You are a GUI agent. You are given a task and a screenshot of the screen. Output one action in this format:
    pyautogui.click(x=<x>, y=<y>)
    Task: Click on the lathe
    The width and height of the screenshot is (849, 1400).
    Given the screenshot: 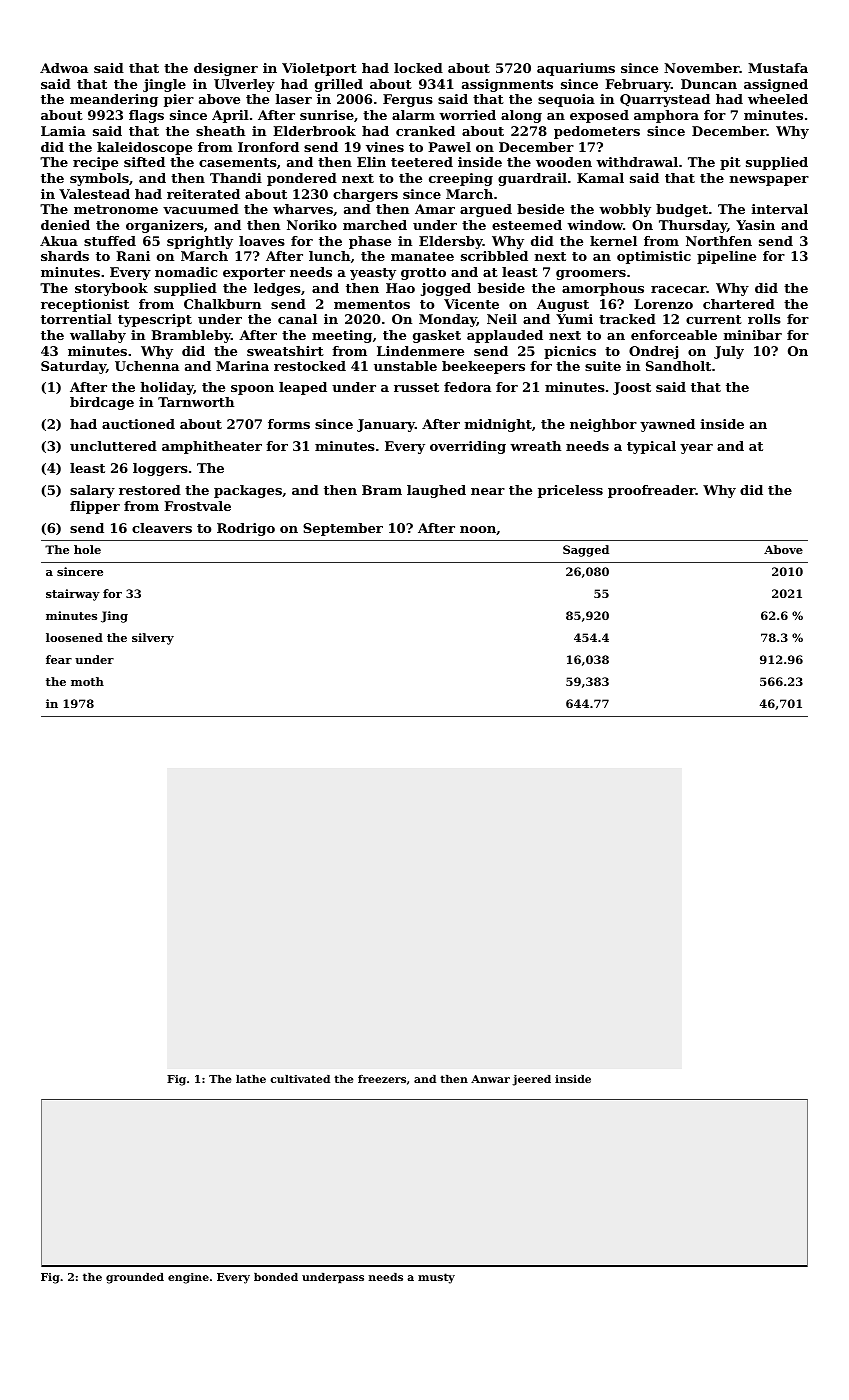 What is the action you would take?
    pyautogui.click(x=251, y=1079)
